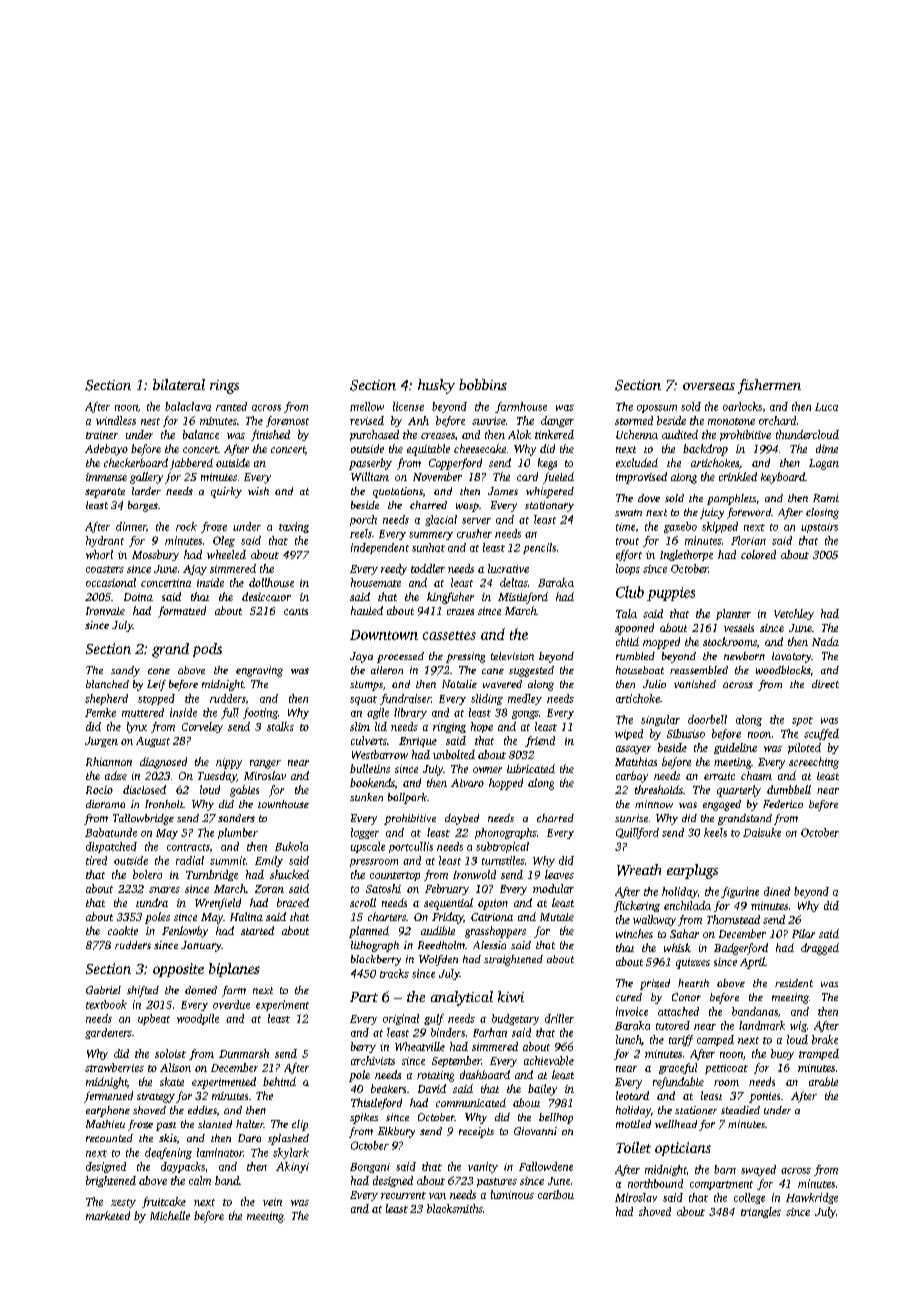  Describe the element at coordinates (143, 712) in the page. I see `muttered` at that location.
